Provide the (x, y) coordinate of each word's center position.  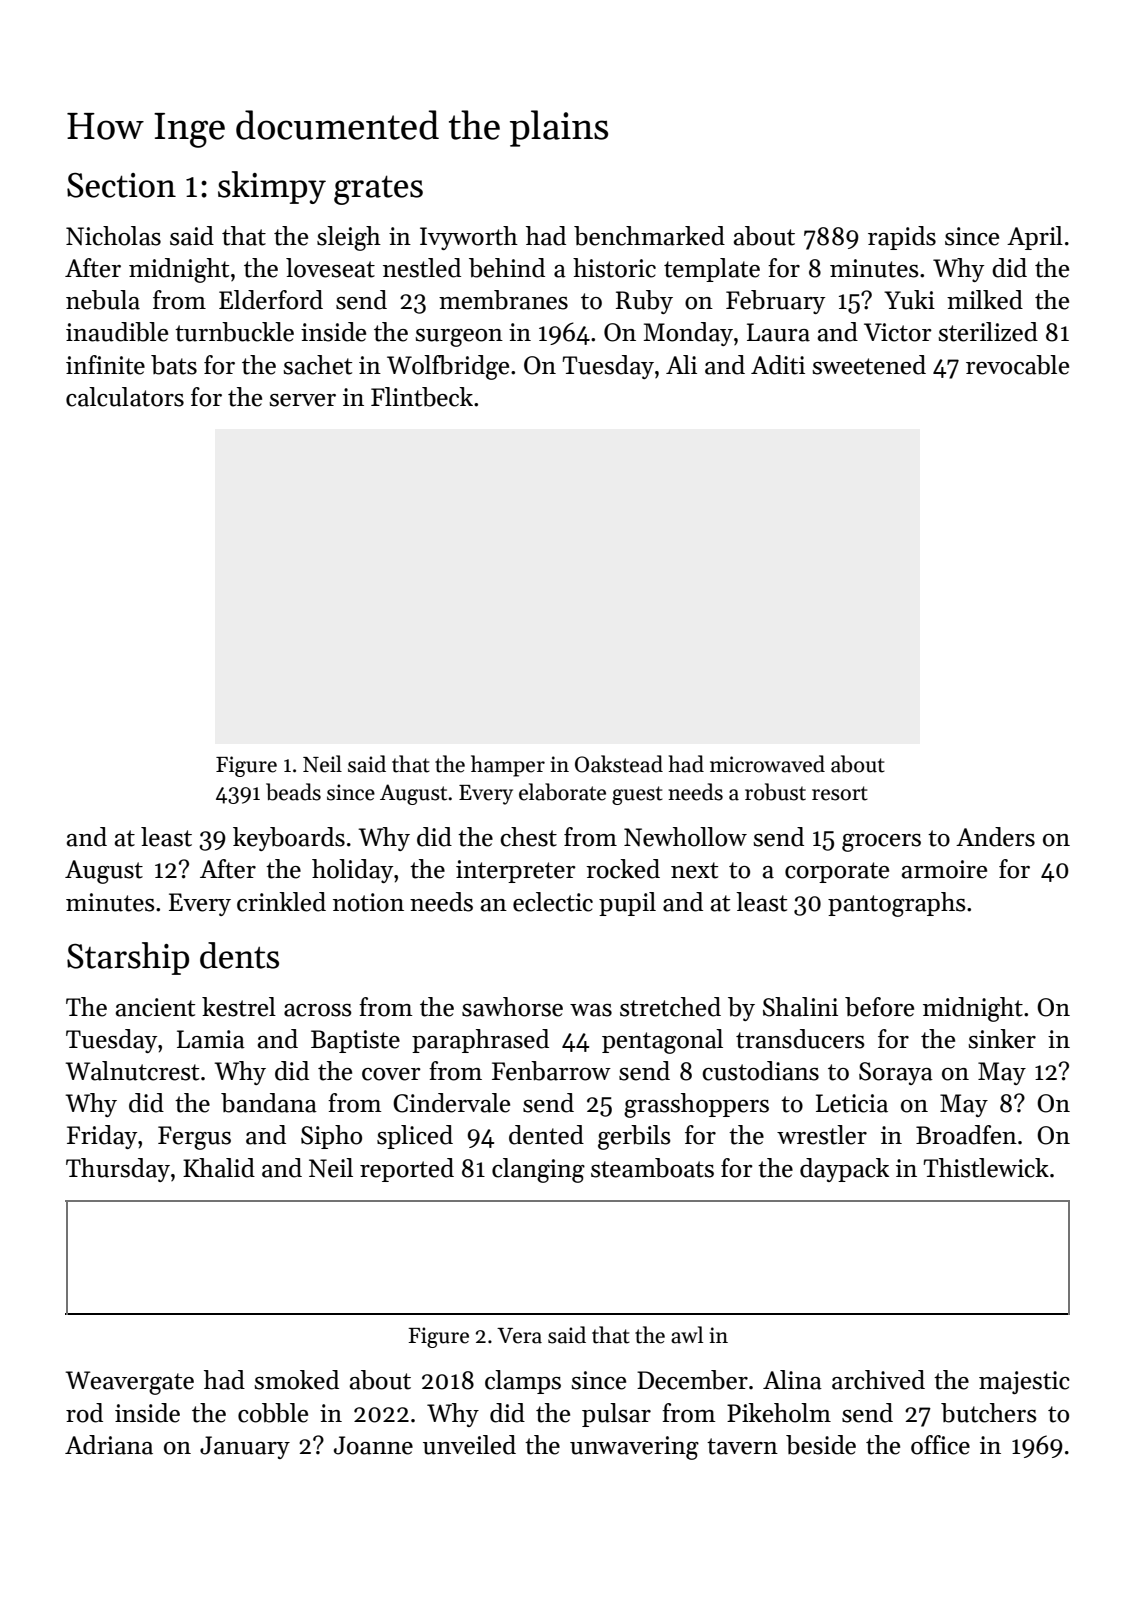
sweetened (869, 365)
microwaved (767, 764)
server (302, 400)
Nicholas (113, 236)
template (712, 270)
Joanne (373, 1445)
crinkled (281, 902)
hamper (508, 766)
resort (840, 793)
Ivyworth (469, 238)
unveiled (469, 1445)
